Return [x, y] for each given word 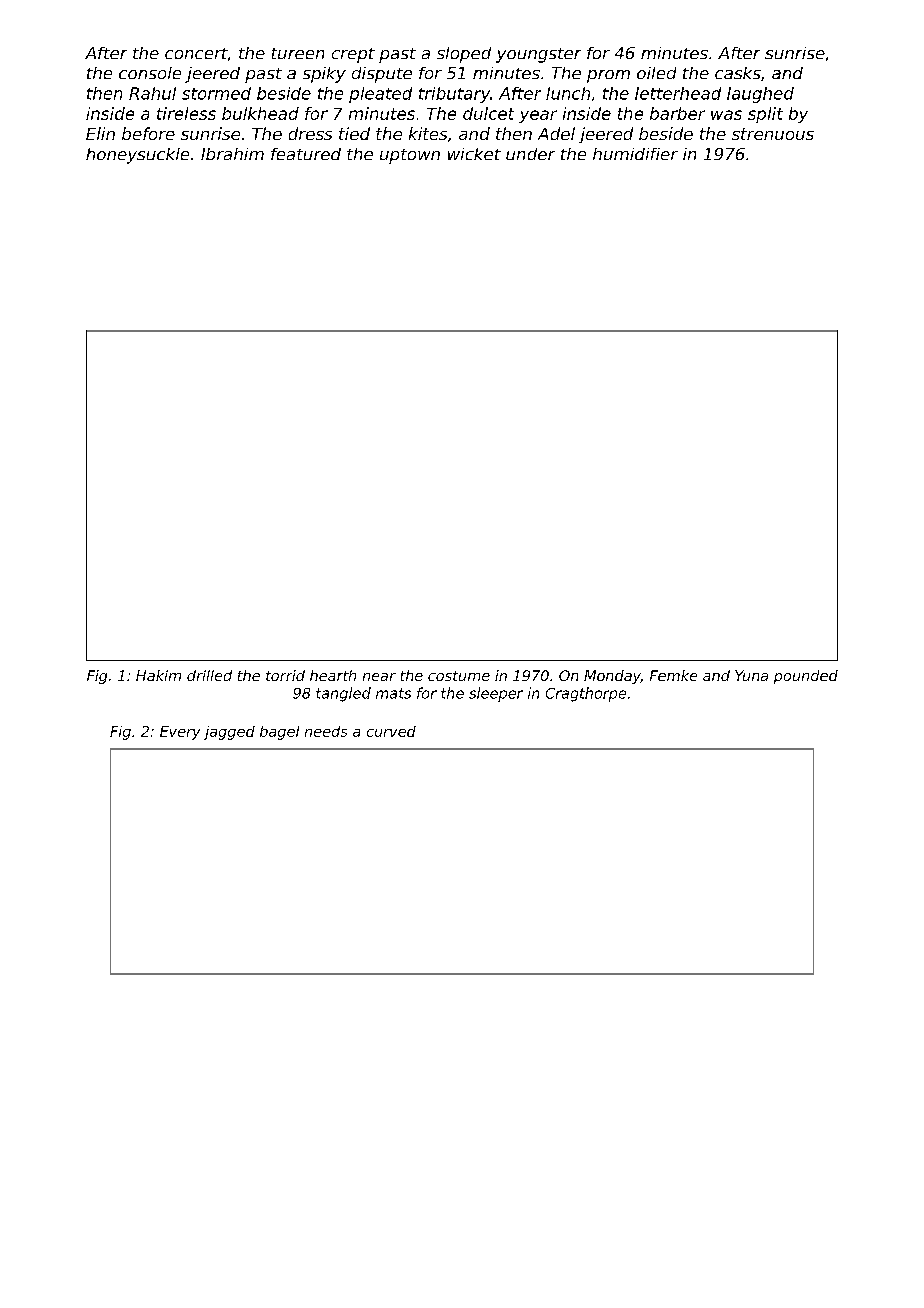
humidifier [635, 154]
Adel [556, 133]
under [530, 154]
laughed [760, 95]
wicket [474, 154]
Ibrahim [232, 154]
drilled [209, 675]
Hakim [158, 675]
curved [391, 731]
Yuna [751, 675]
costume [459, 676]
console [150, 73]
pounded [806, 677]
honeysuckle [137, 156]
